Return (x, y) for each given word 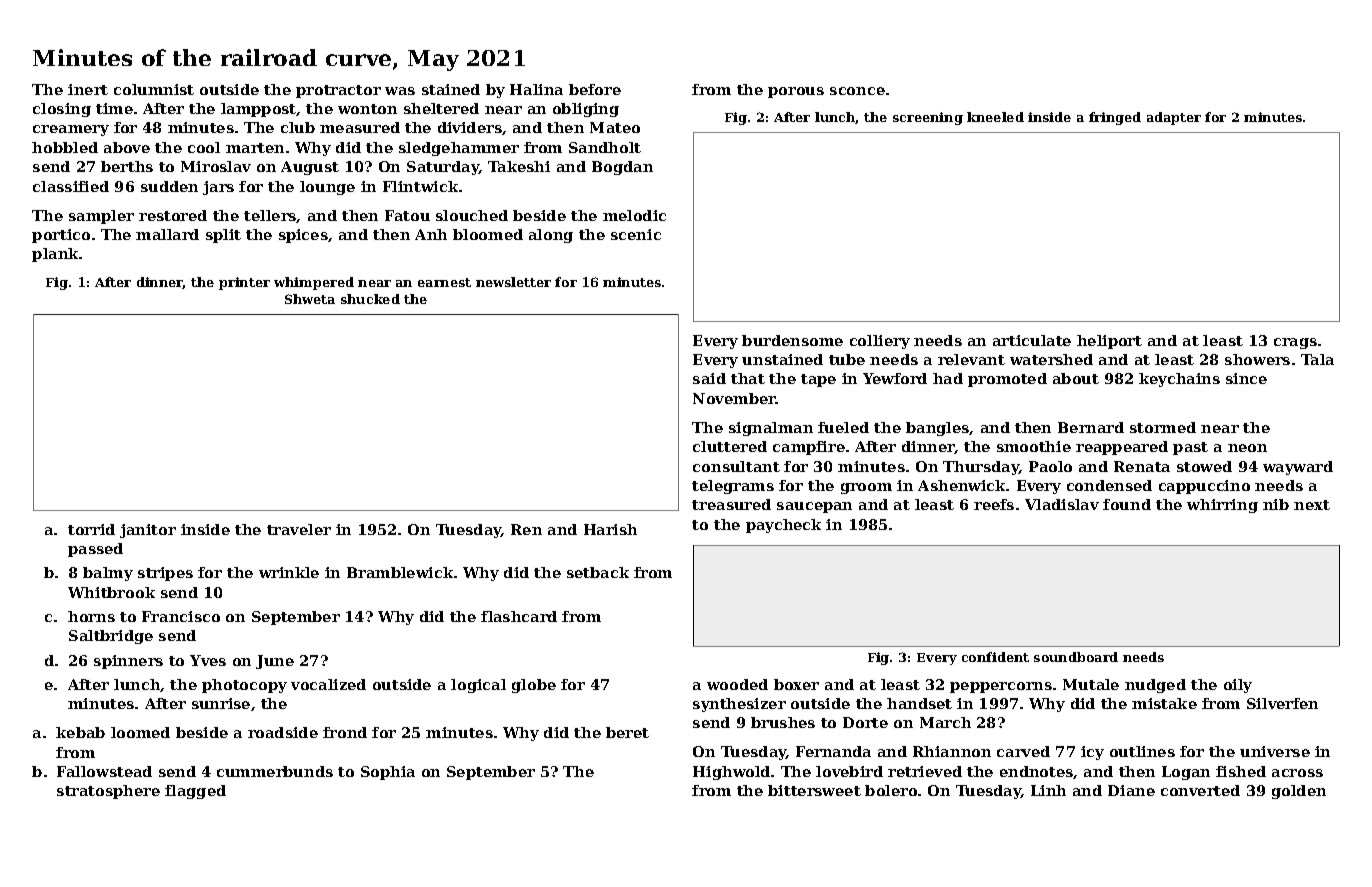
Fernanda (833, 751)
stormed (1163, 427)
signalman (771, 429)
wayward (1298, 468)
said (709, 378)
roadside (283, 732)
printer (244, 283)
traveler (299, 529)
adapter (1174, 118)
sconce (857, 91)
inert (88, 89)
